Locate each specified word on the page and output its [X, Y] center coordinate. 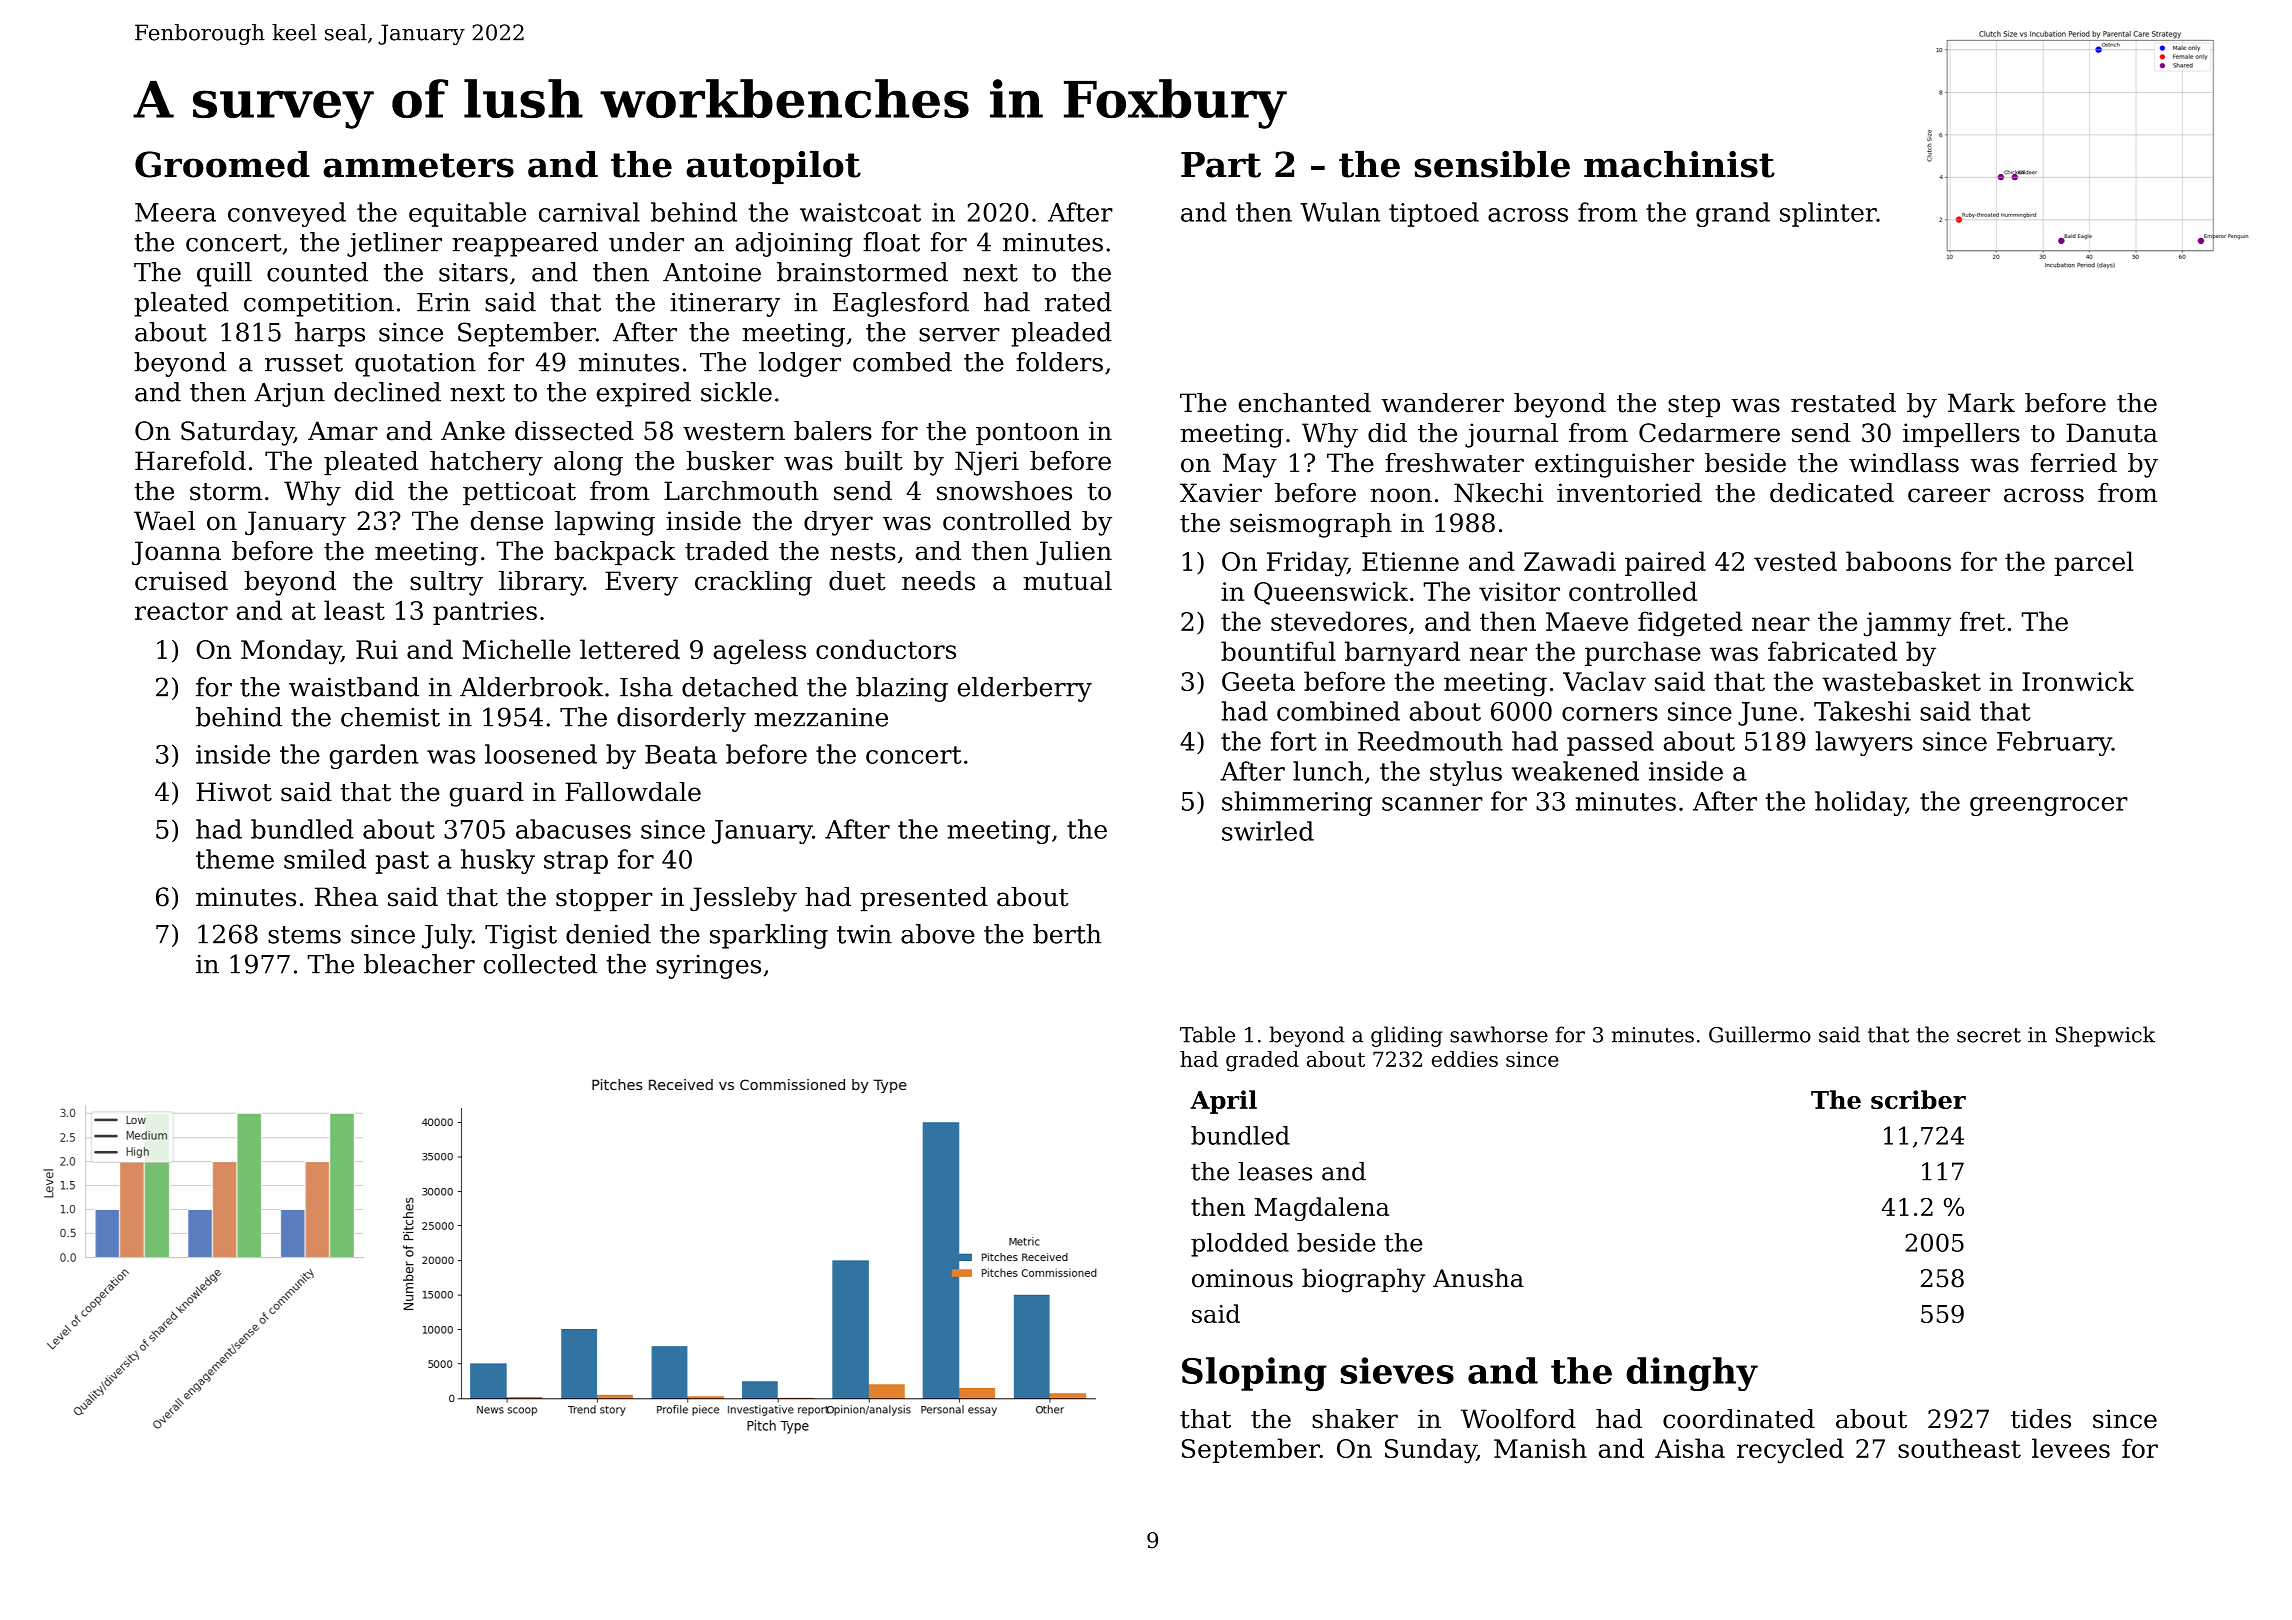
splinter [1828, 214]
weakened [1575, 771]
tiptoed [1434, 214]
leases [1275, 1171]
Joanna [176, 553]
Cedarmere [1709, 433]
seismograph [1311, 525]
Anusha [1478, 1278]
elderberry [1025, 689]
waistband [354, 687]
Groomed [222, 164]
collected [540, 964]
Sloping [1254, 1374]
